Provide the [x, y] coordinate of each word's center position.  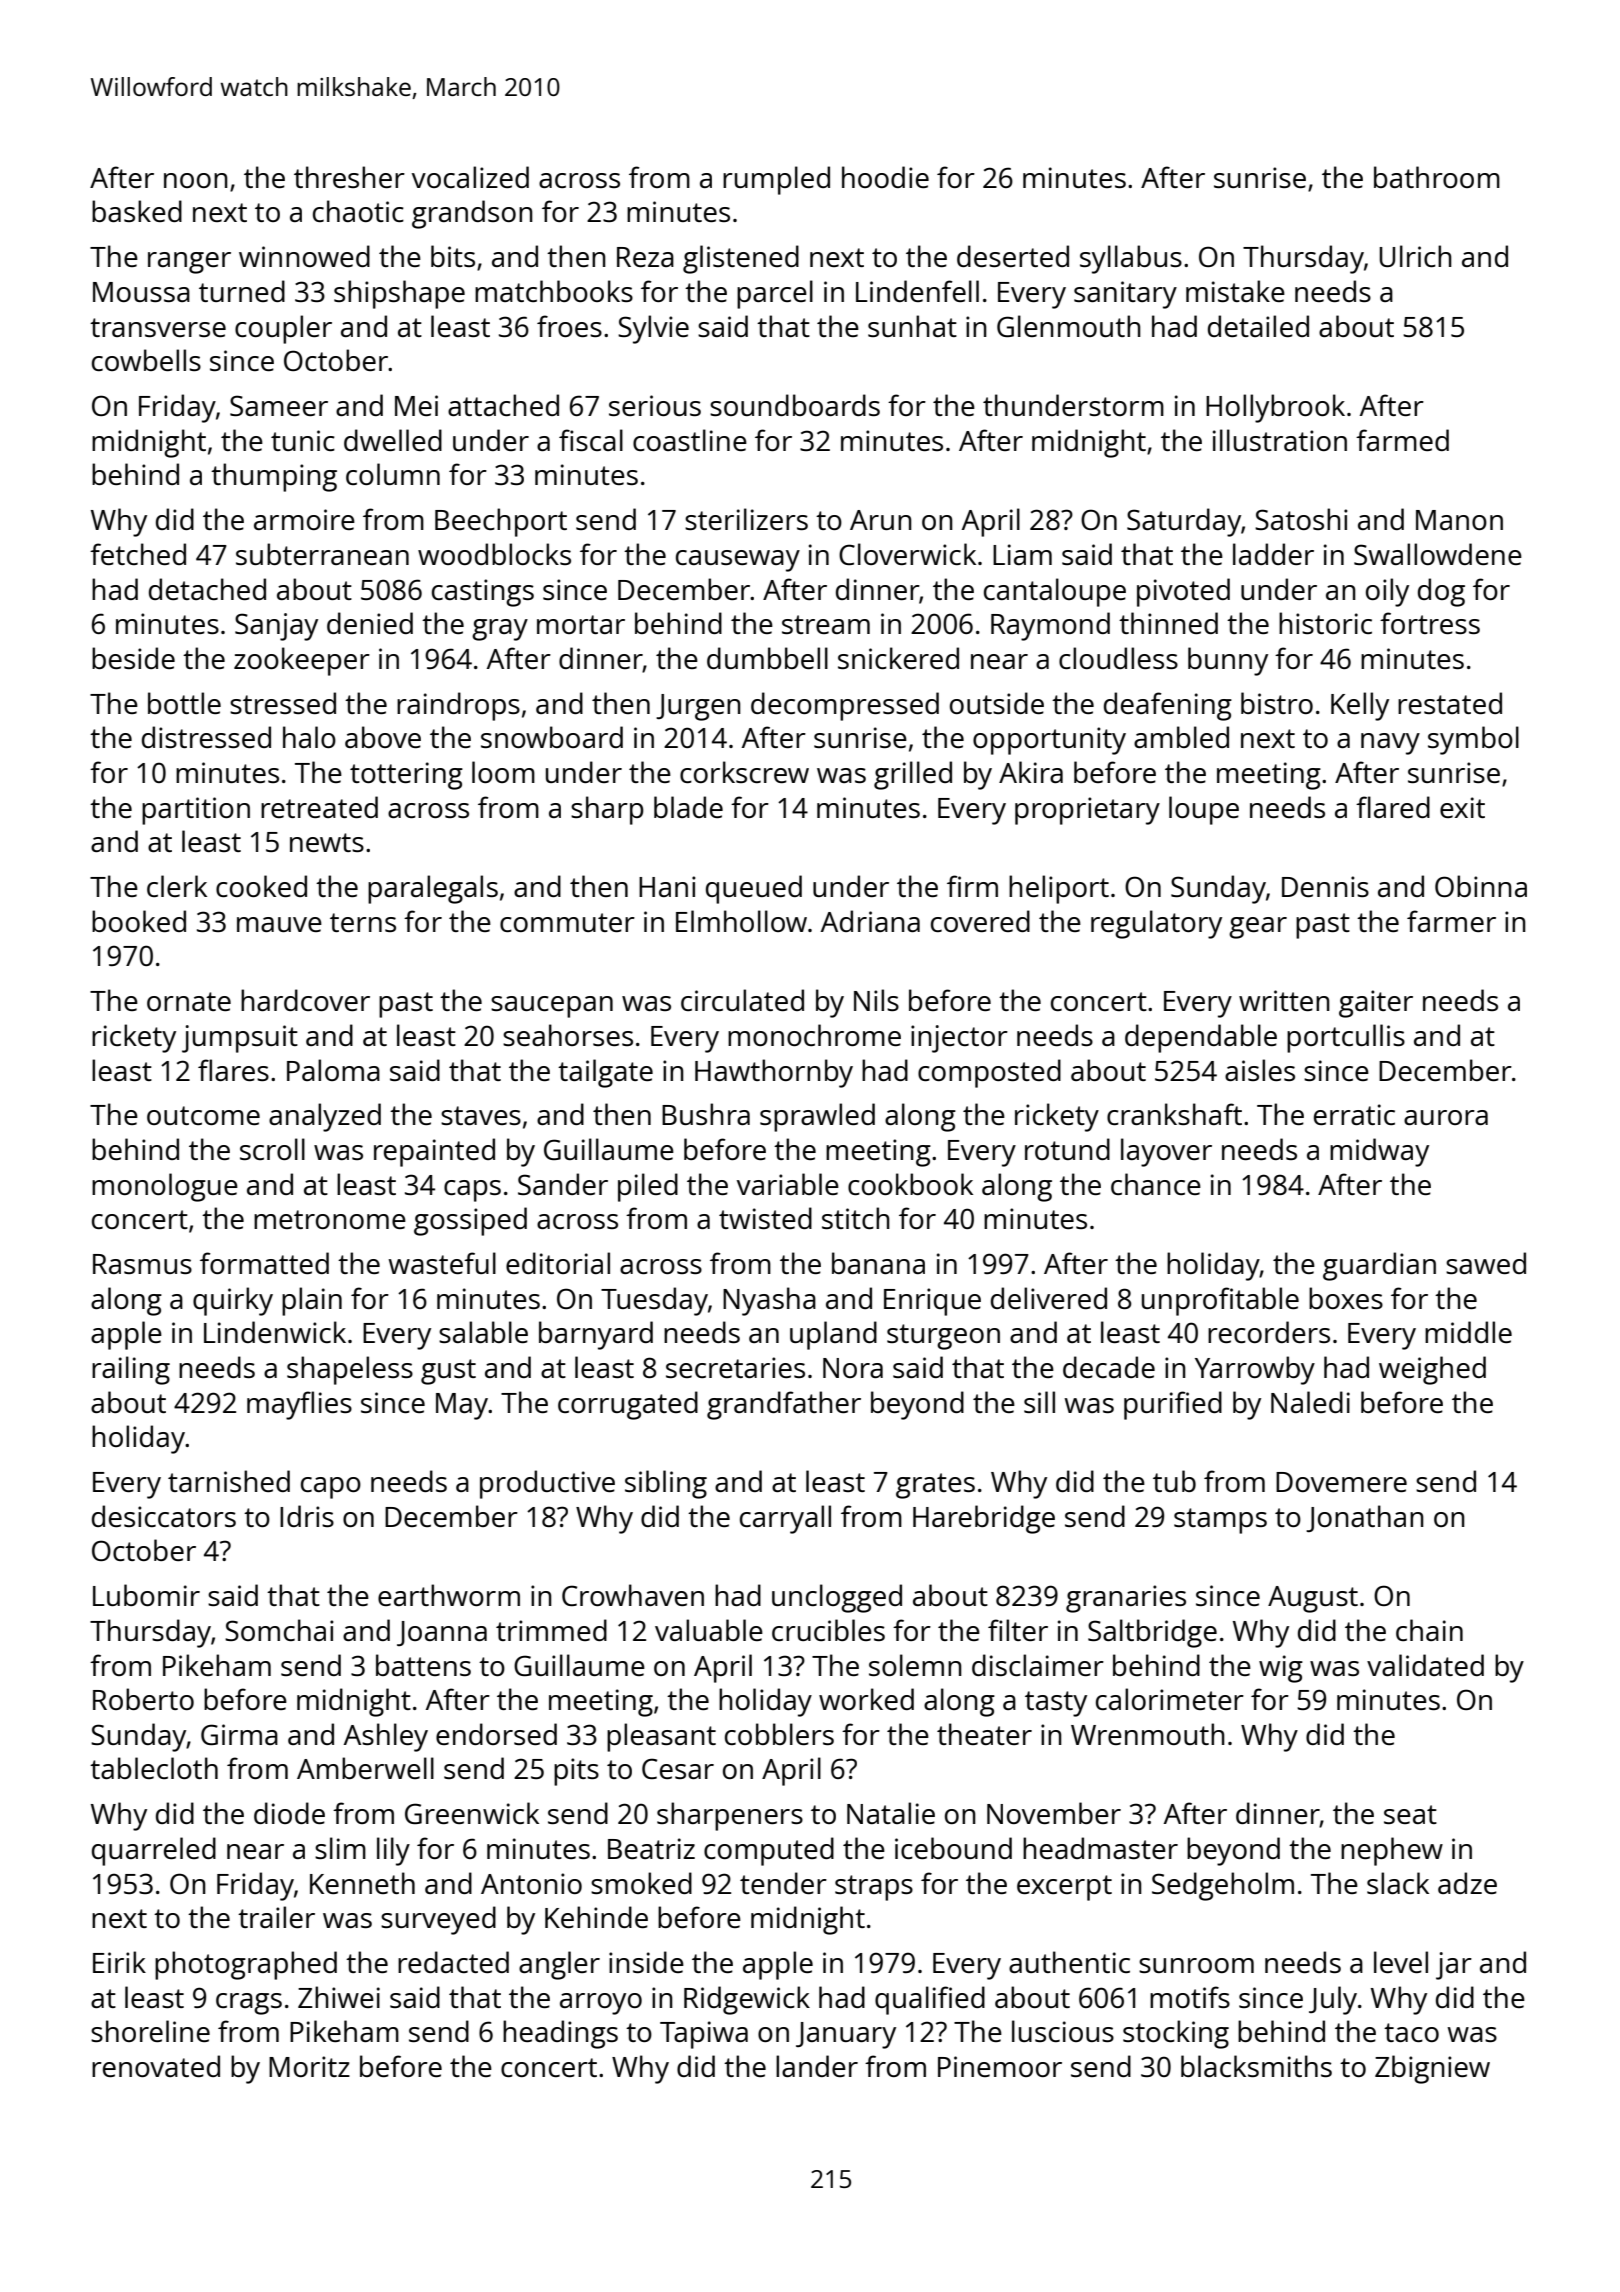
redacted [453, 1962]
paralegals [433, 889]
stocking [1176, 2034]
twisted [765, 1218]
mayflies [299, 1405]
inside [646, 1962]
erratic [1354, 1114]
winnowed [304, 256]
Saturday [1184, 522]
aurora [1446, 1117]
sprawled [817, 1117]
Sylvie [653, 329]
